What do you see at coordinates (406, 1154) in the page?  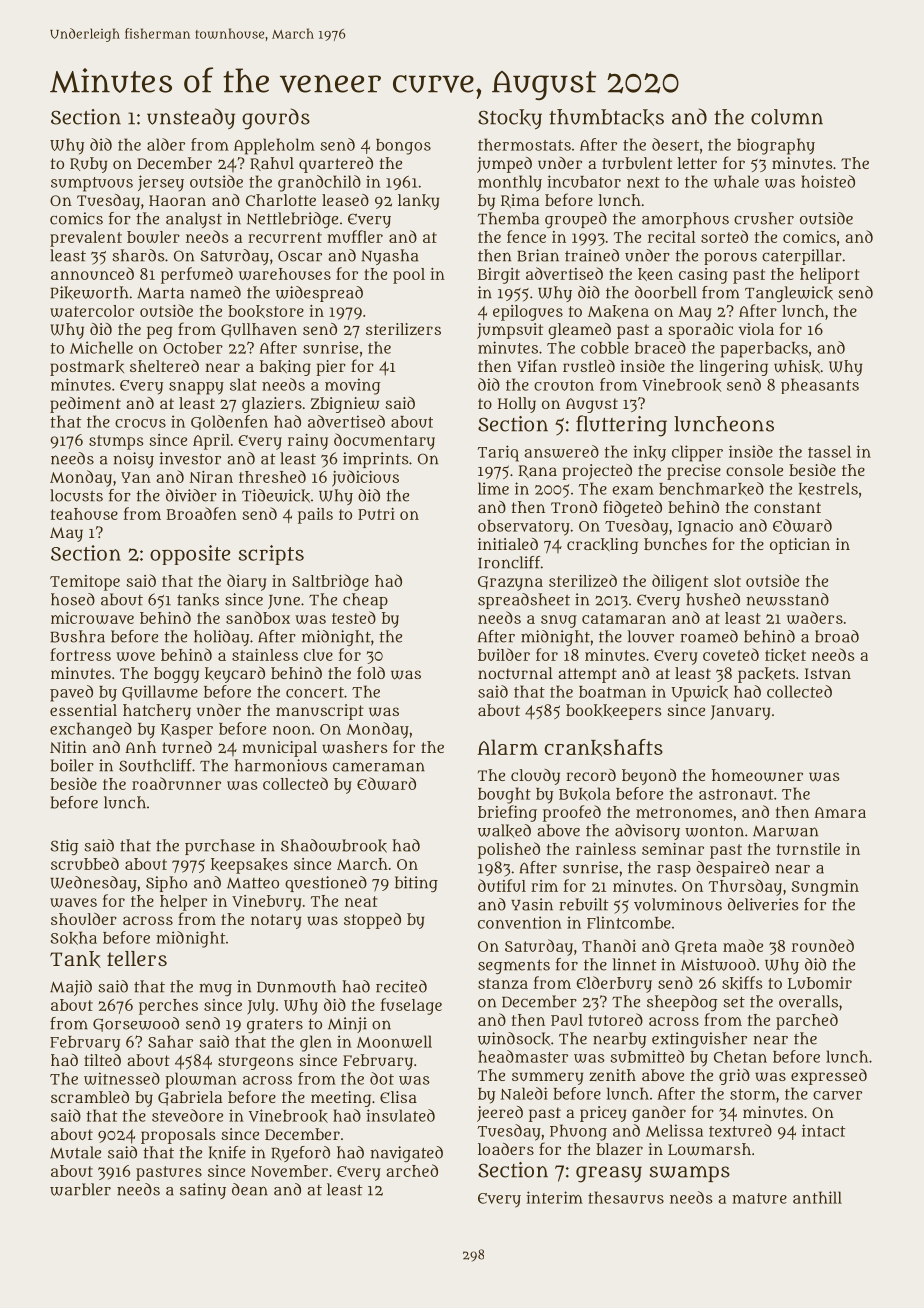 I see `navigated` at bounding box center [406, 1154].
